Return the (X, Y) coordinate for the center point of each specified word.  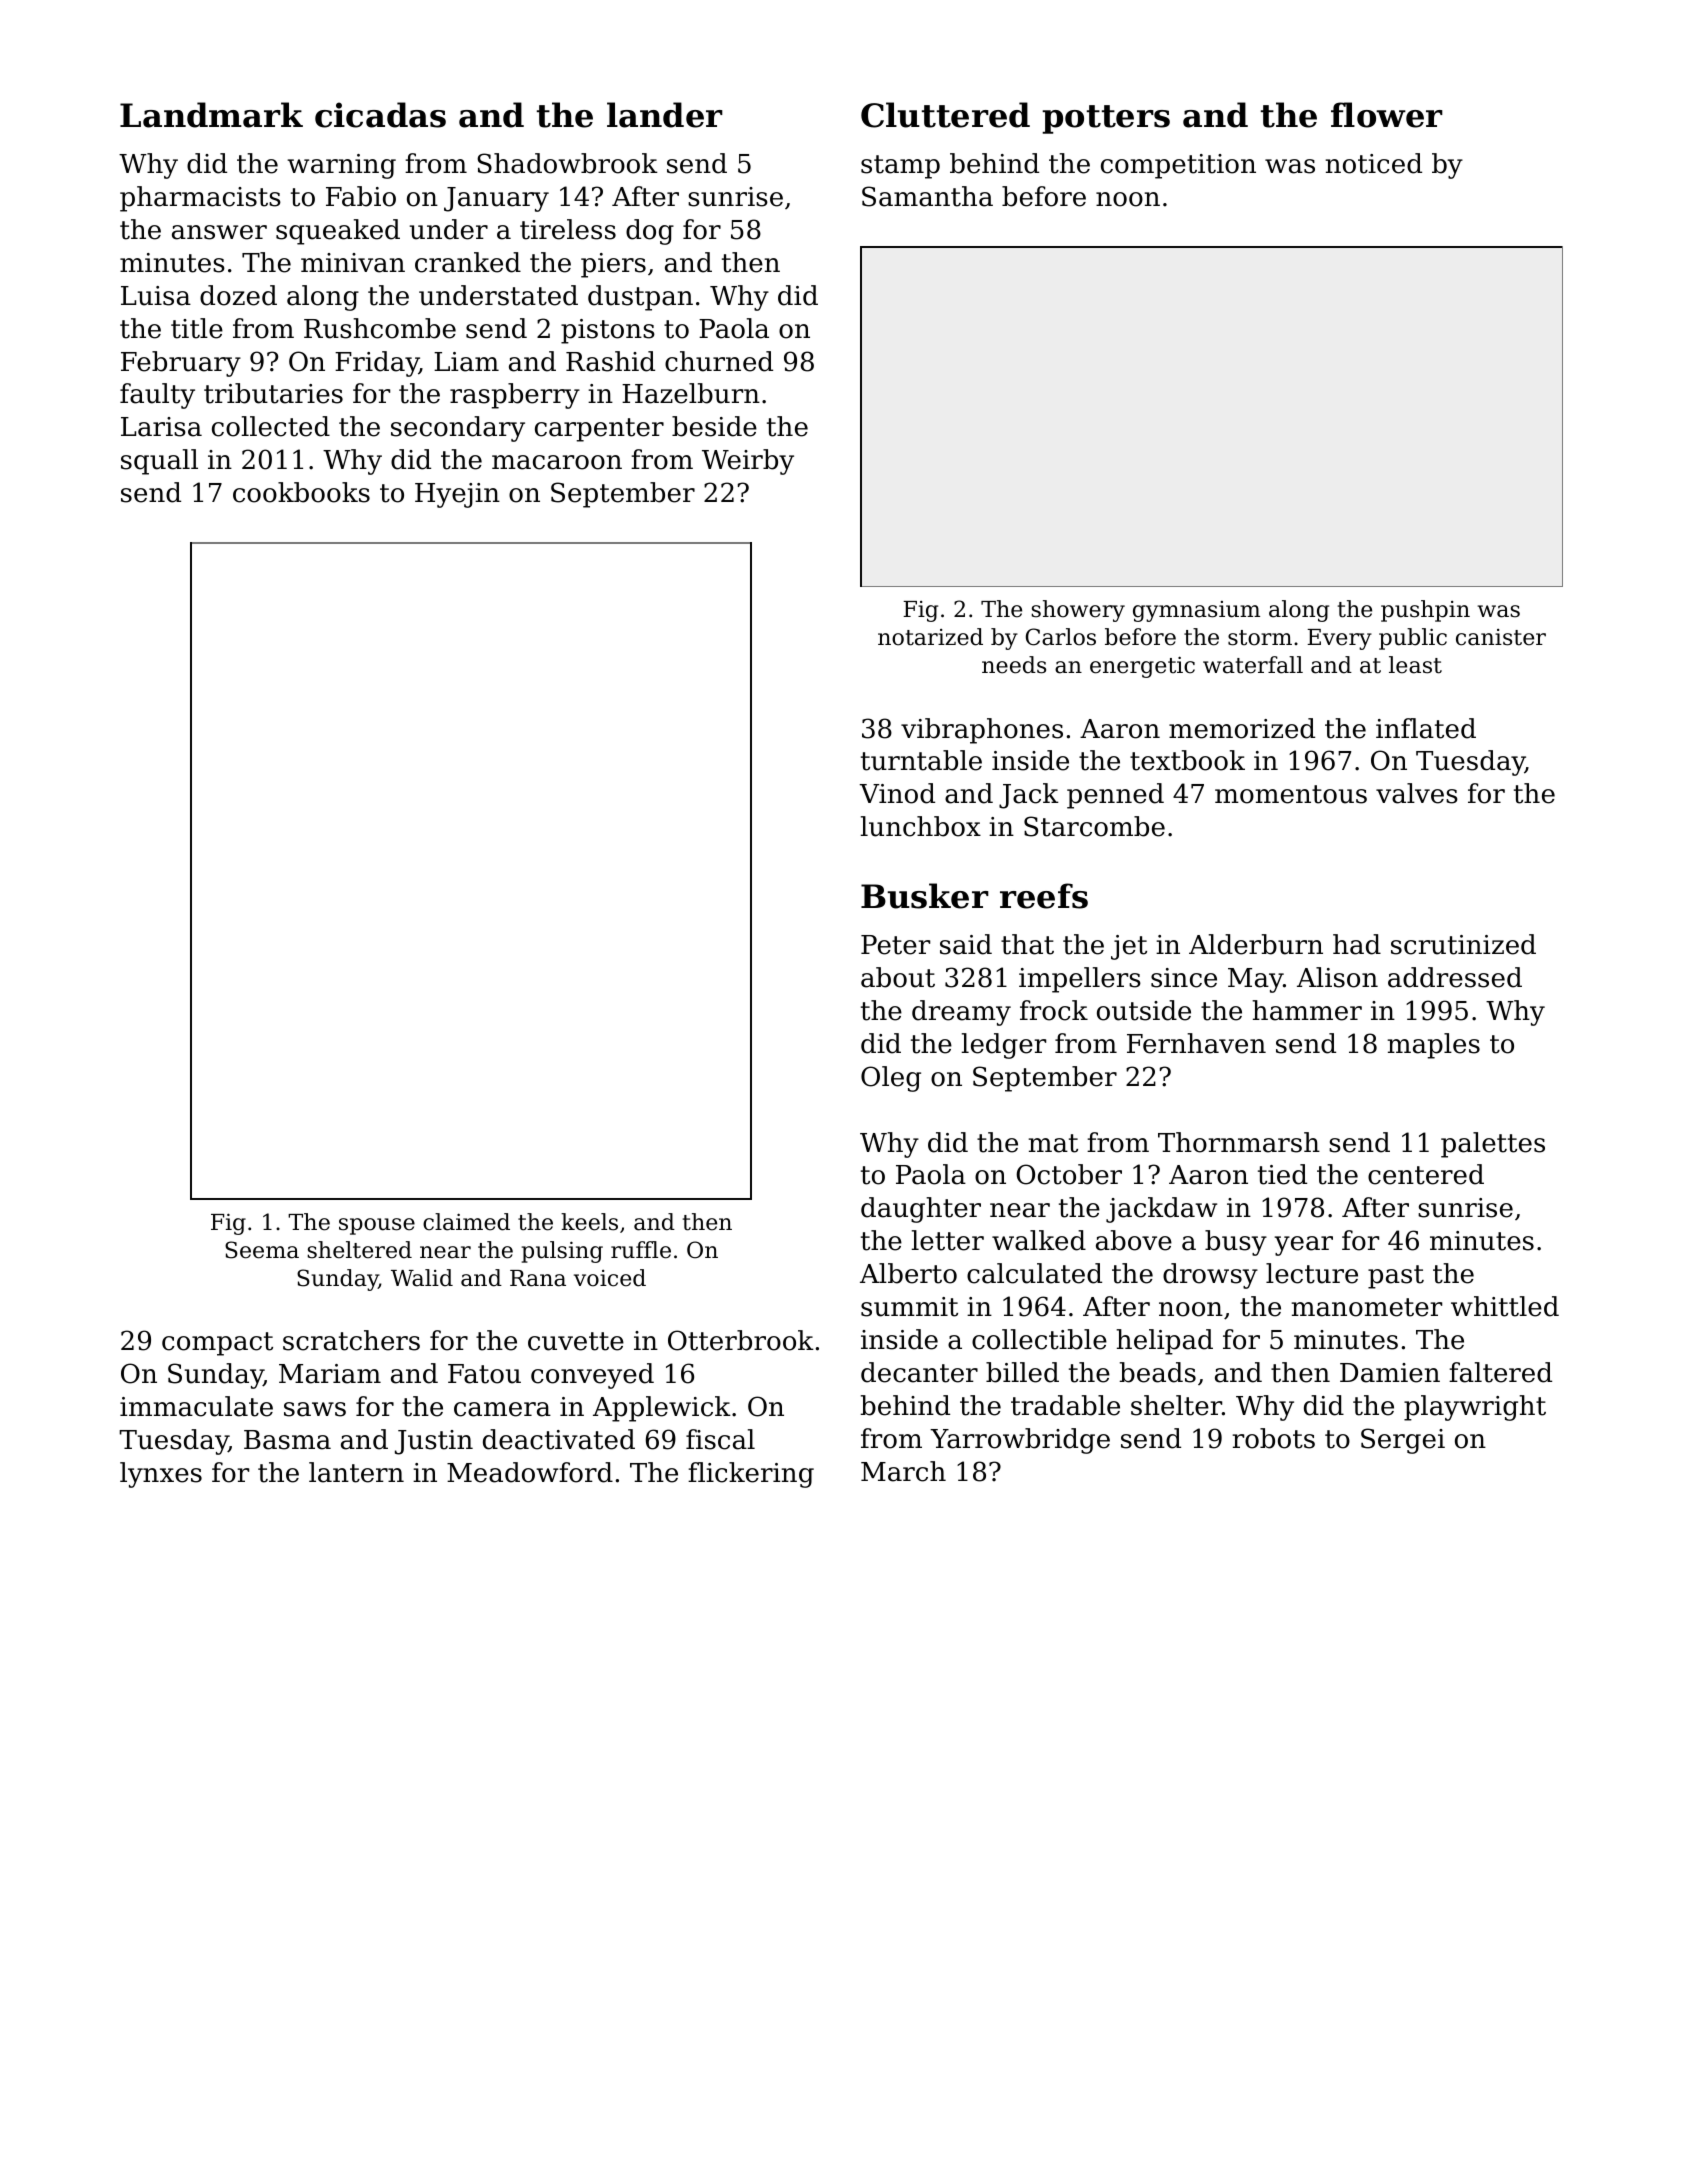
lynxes (161, 1475)
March (903, 1471)
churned (719, 361)
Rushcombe (380, 328)
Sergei (1403, 1441)
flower (1387, 115)
